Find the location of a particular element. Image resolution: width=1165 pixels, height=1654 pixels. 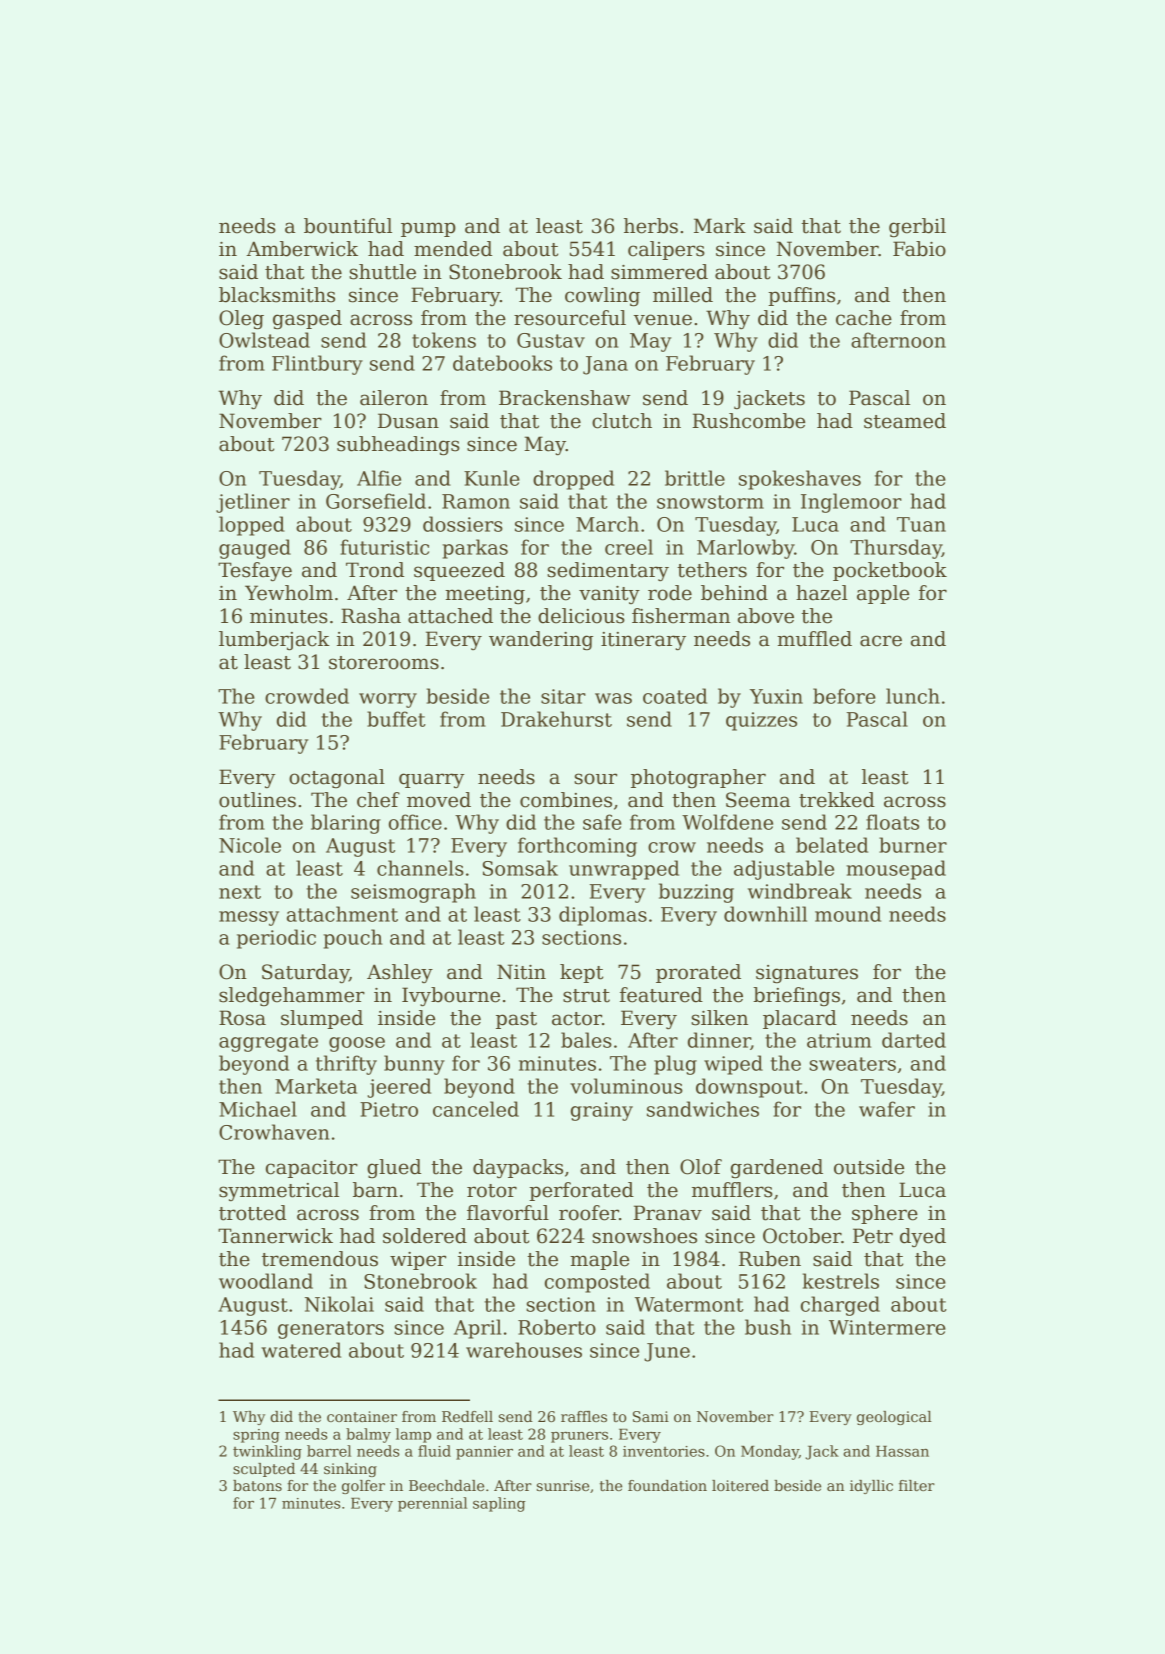

Rushcombe is located at coordinates (748, 421).
